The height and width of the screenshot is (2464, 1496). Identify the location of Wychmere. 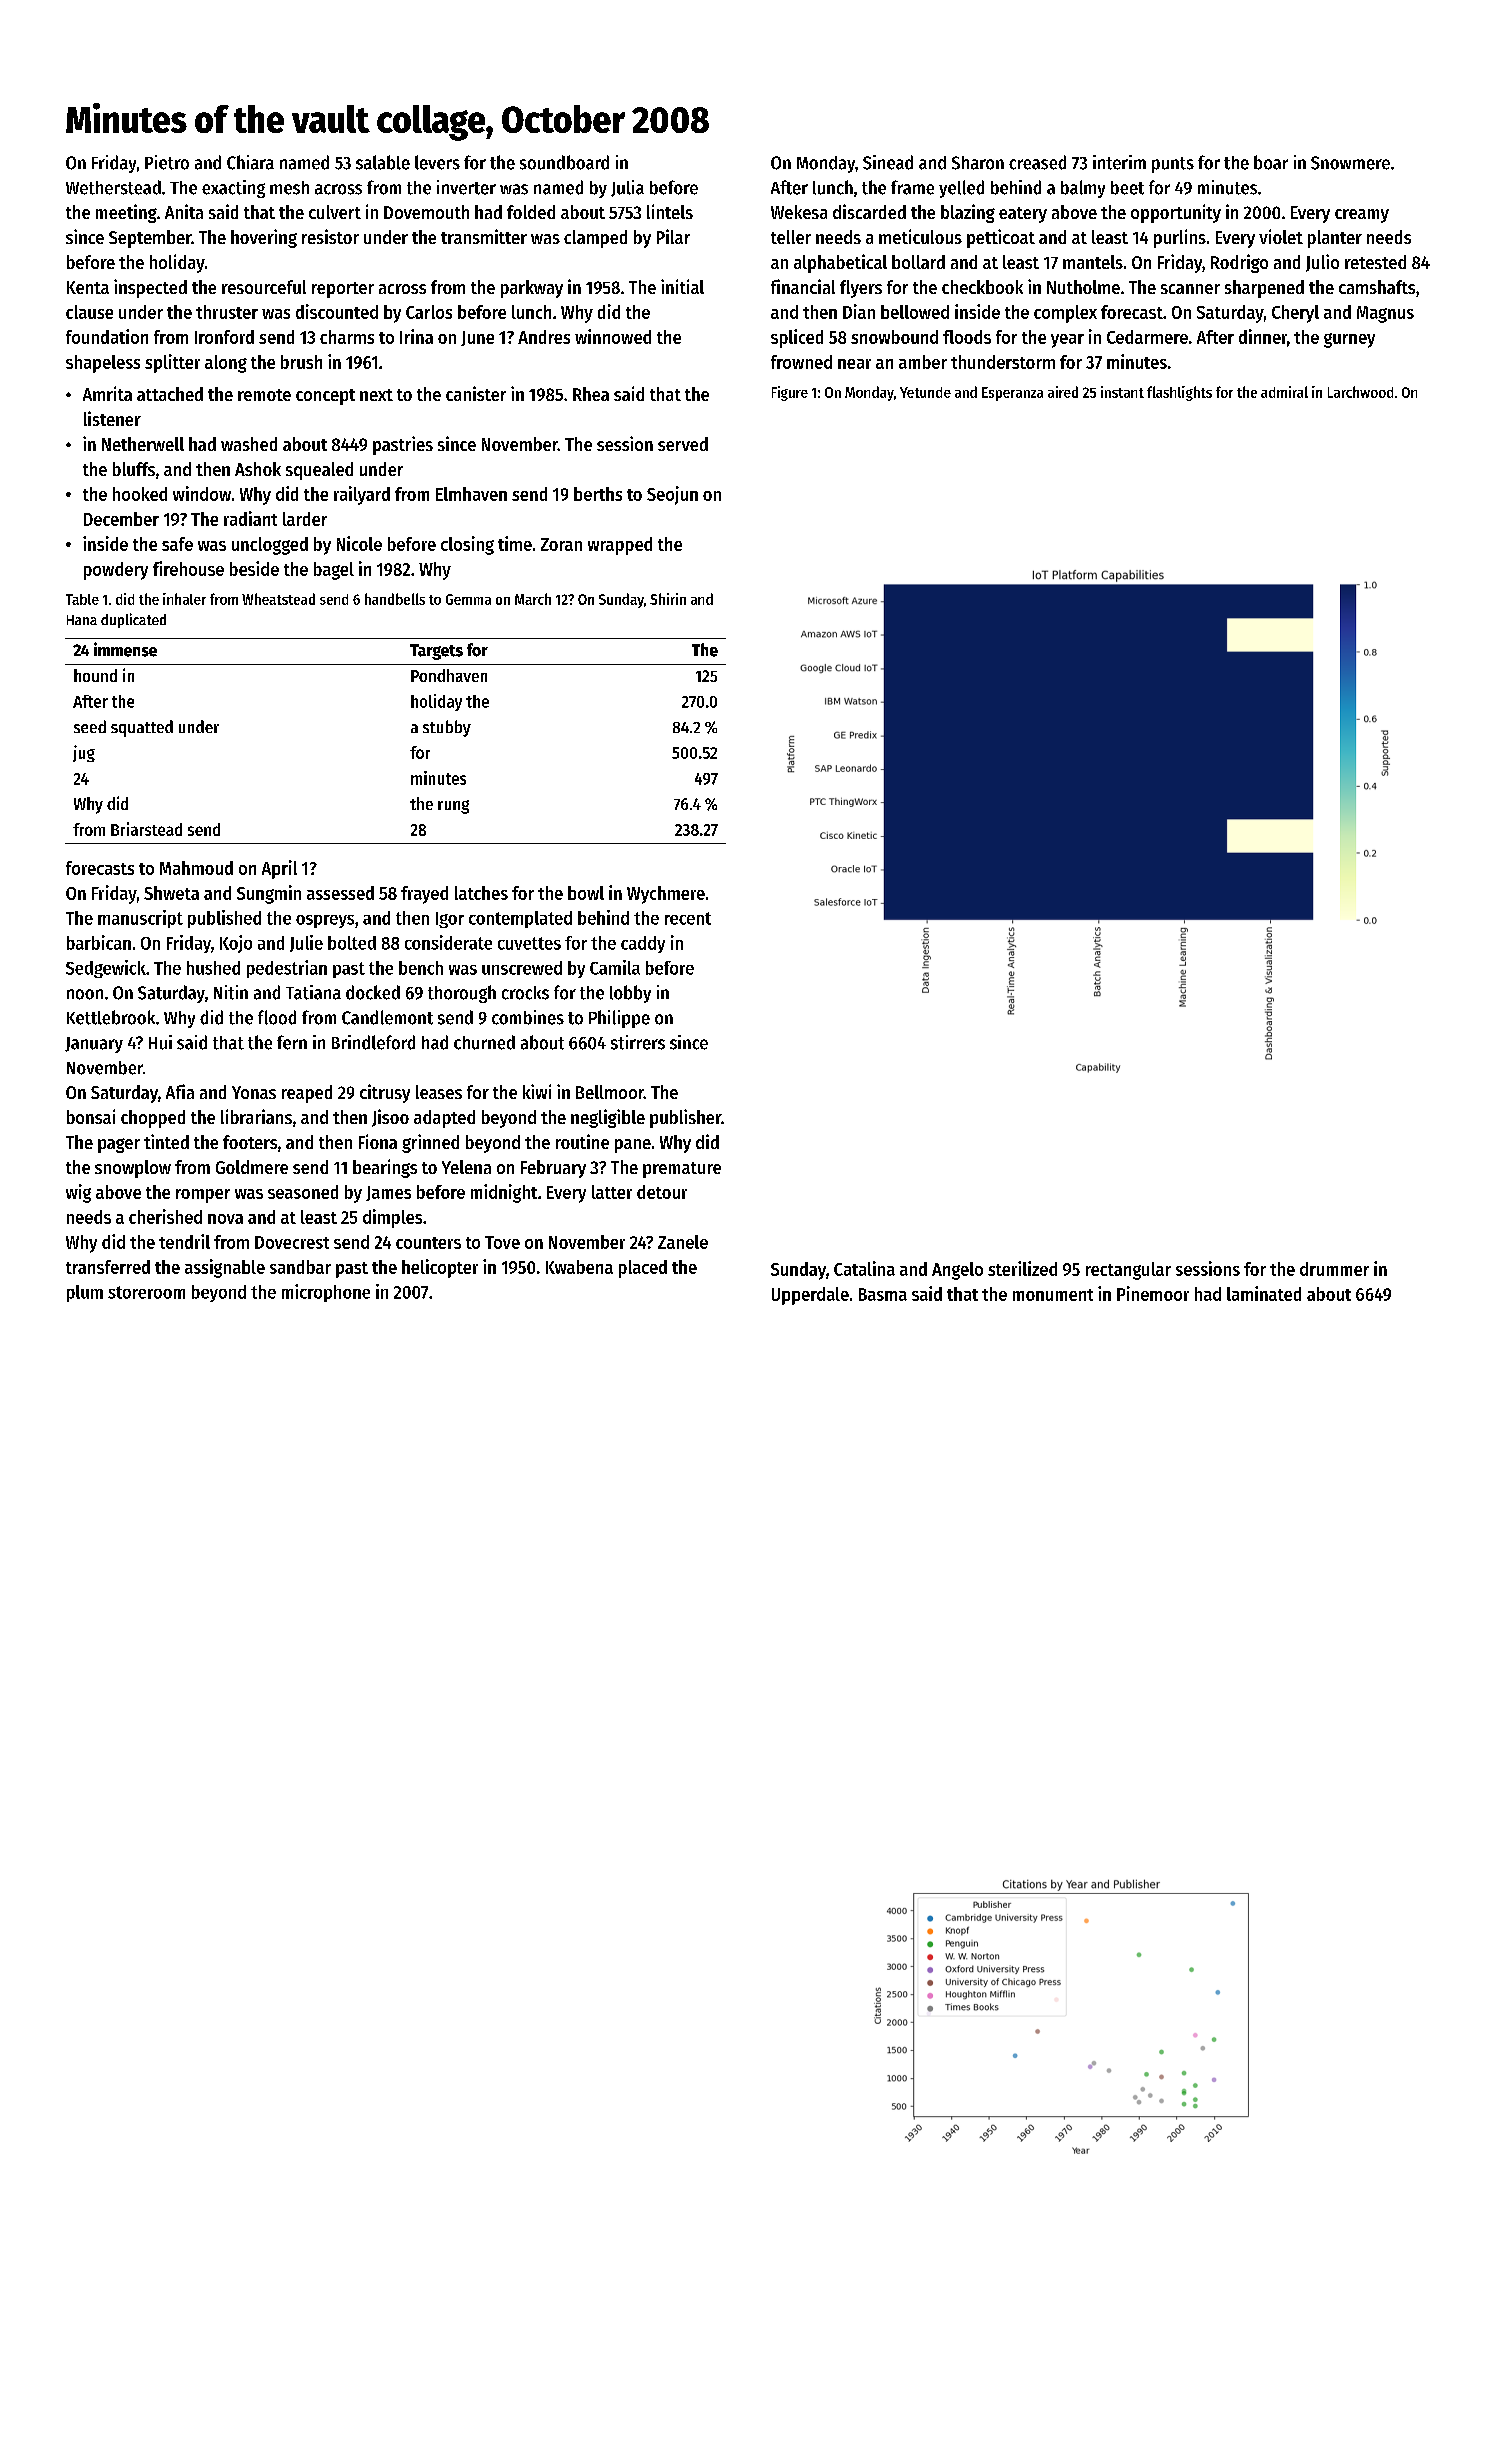
(666, 895).
